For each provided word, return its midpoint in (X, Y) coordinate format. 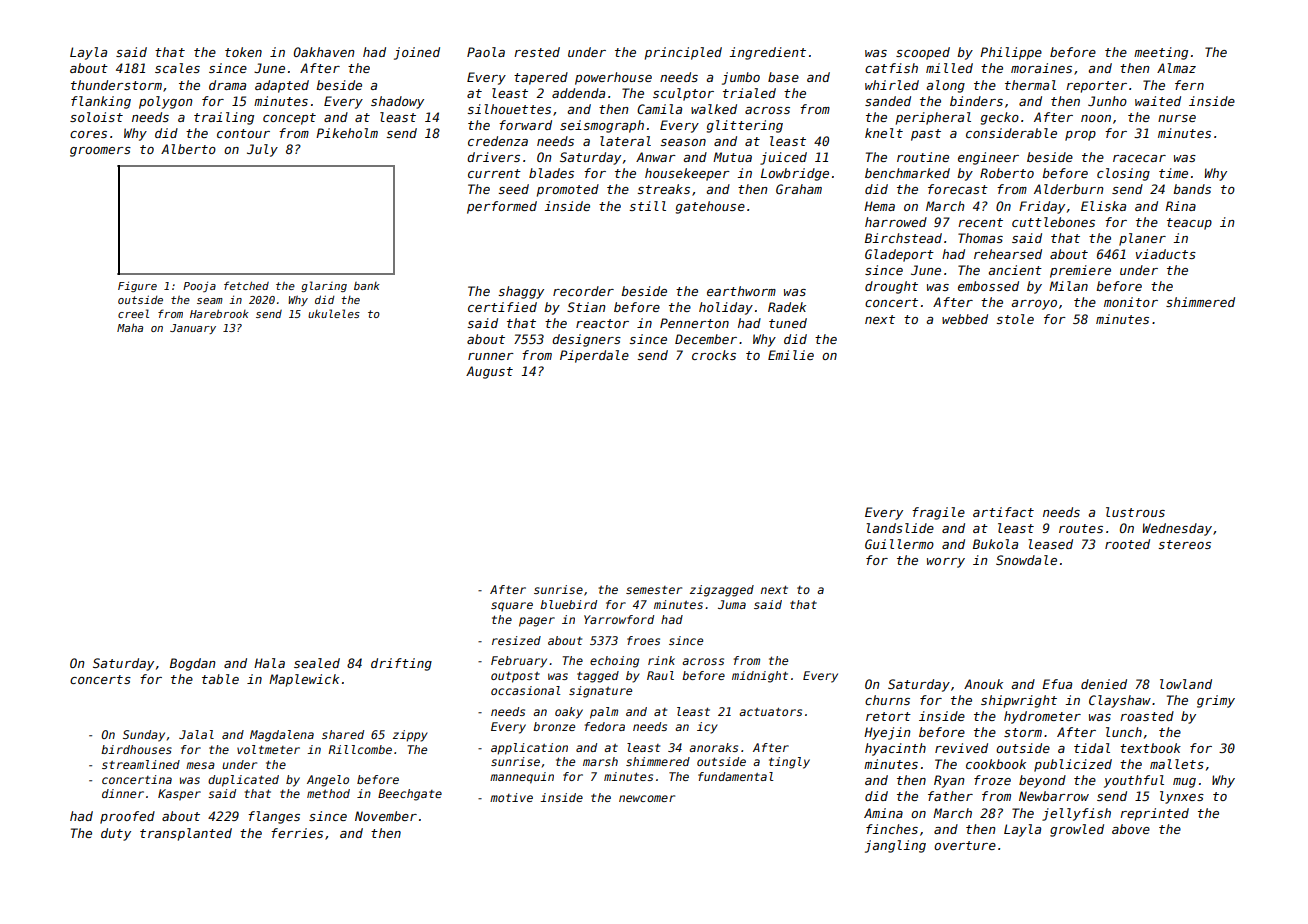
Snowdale (1026, 560)
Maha (130, 327)
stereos (1184, 544)
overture (965, 845)
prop (1080, 136)
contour (243, 133)
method (328, 793)
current (494, 173)
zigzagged (722, 591)
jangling (895, 846)
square (512, 607)
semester (654, 590)
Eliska (1103, 206)
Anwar (656, 157)
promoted (568, 190)
